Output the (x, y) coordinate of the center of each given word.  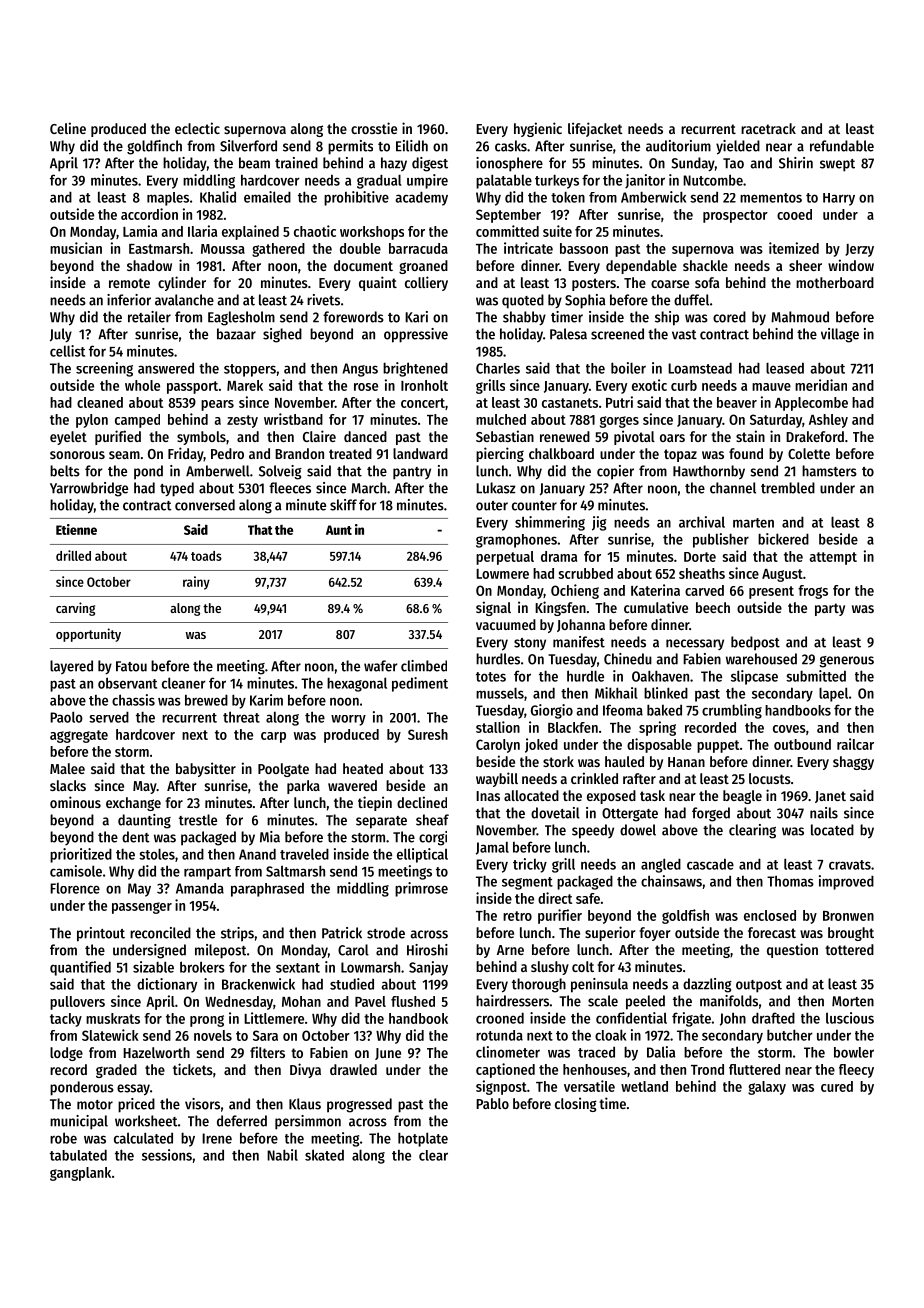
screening (104, 369)
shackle (705, 265)
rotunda (499, 1035)
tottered (849, 949)
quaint (378, 283)
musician (76, 248)
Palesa (568, 334)
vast (684, 335)
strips (237, 934)
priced (136, 1105)
